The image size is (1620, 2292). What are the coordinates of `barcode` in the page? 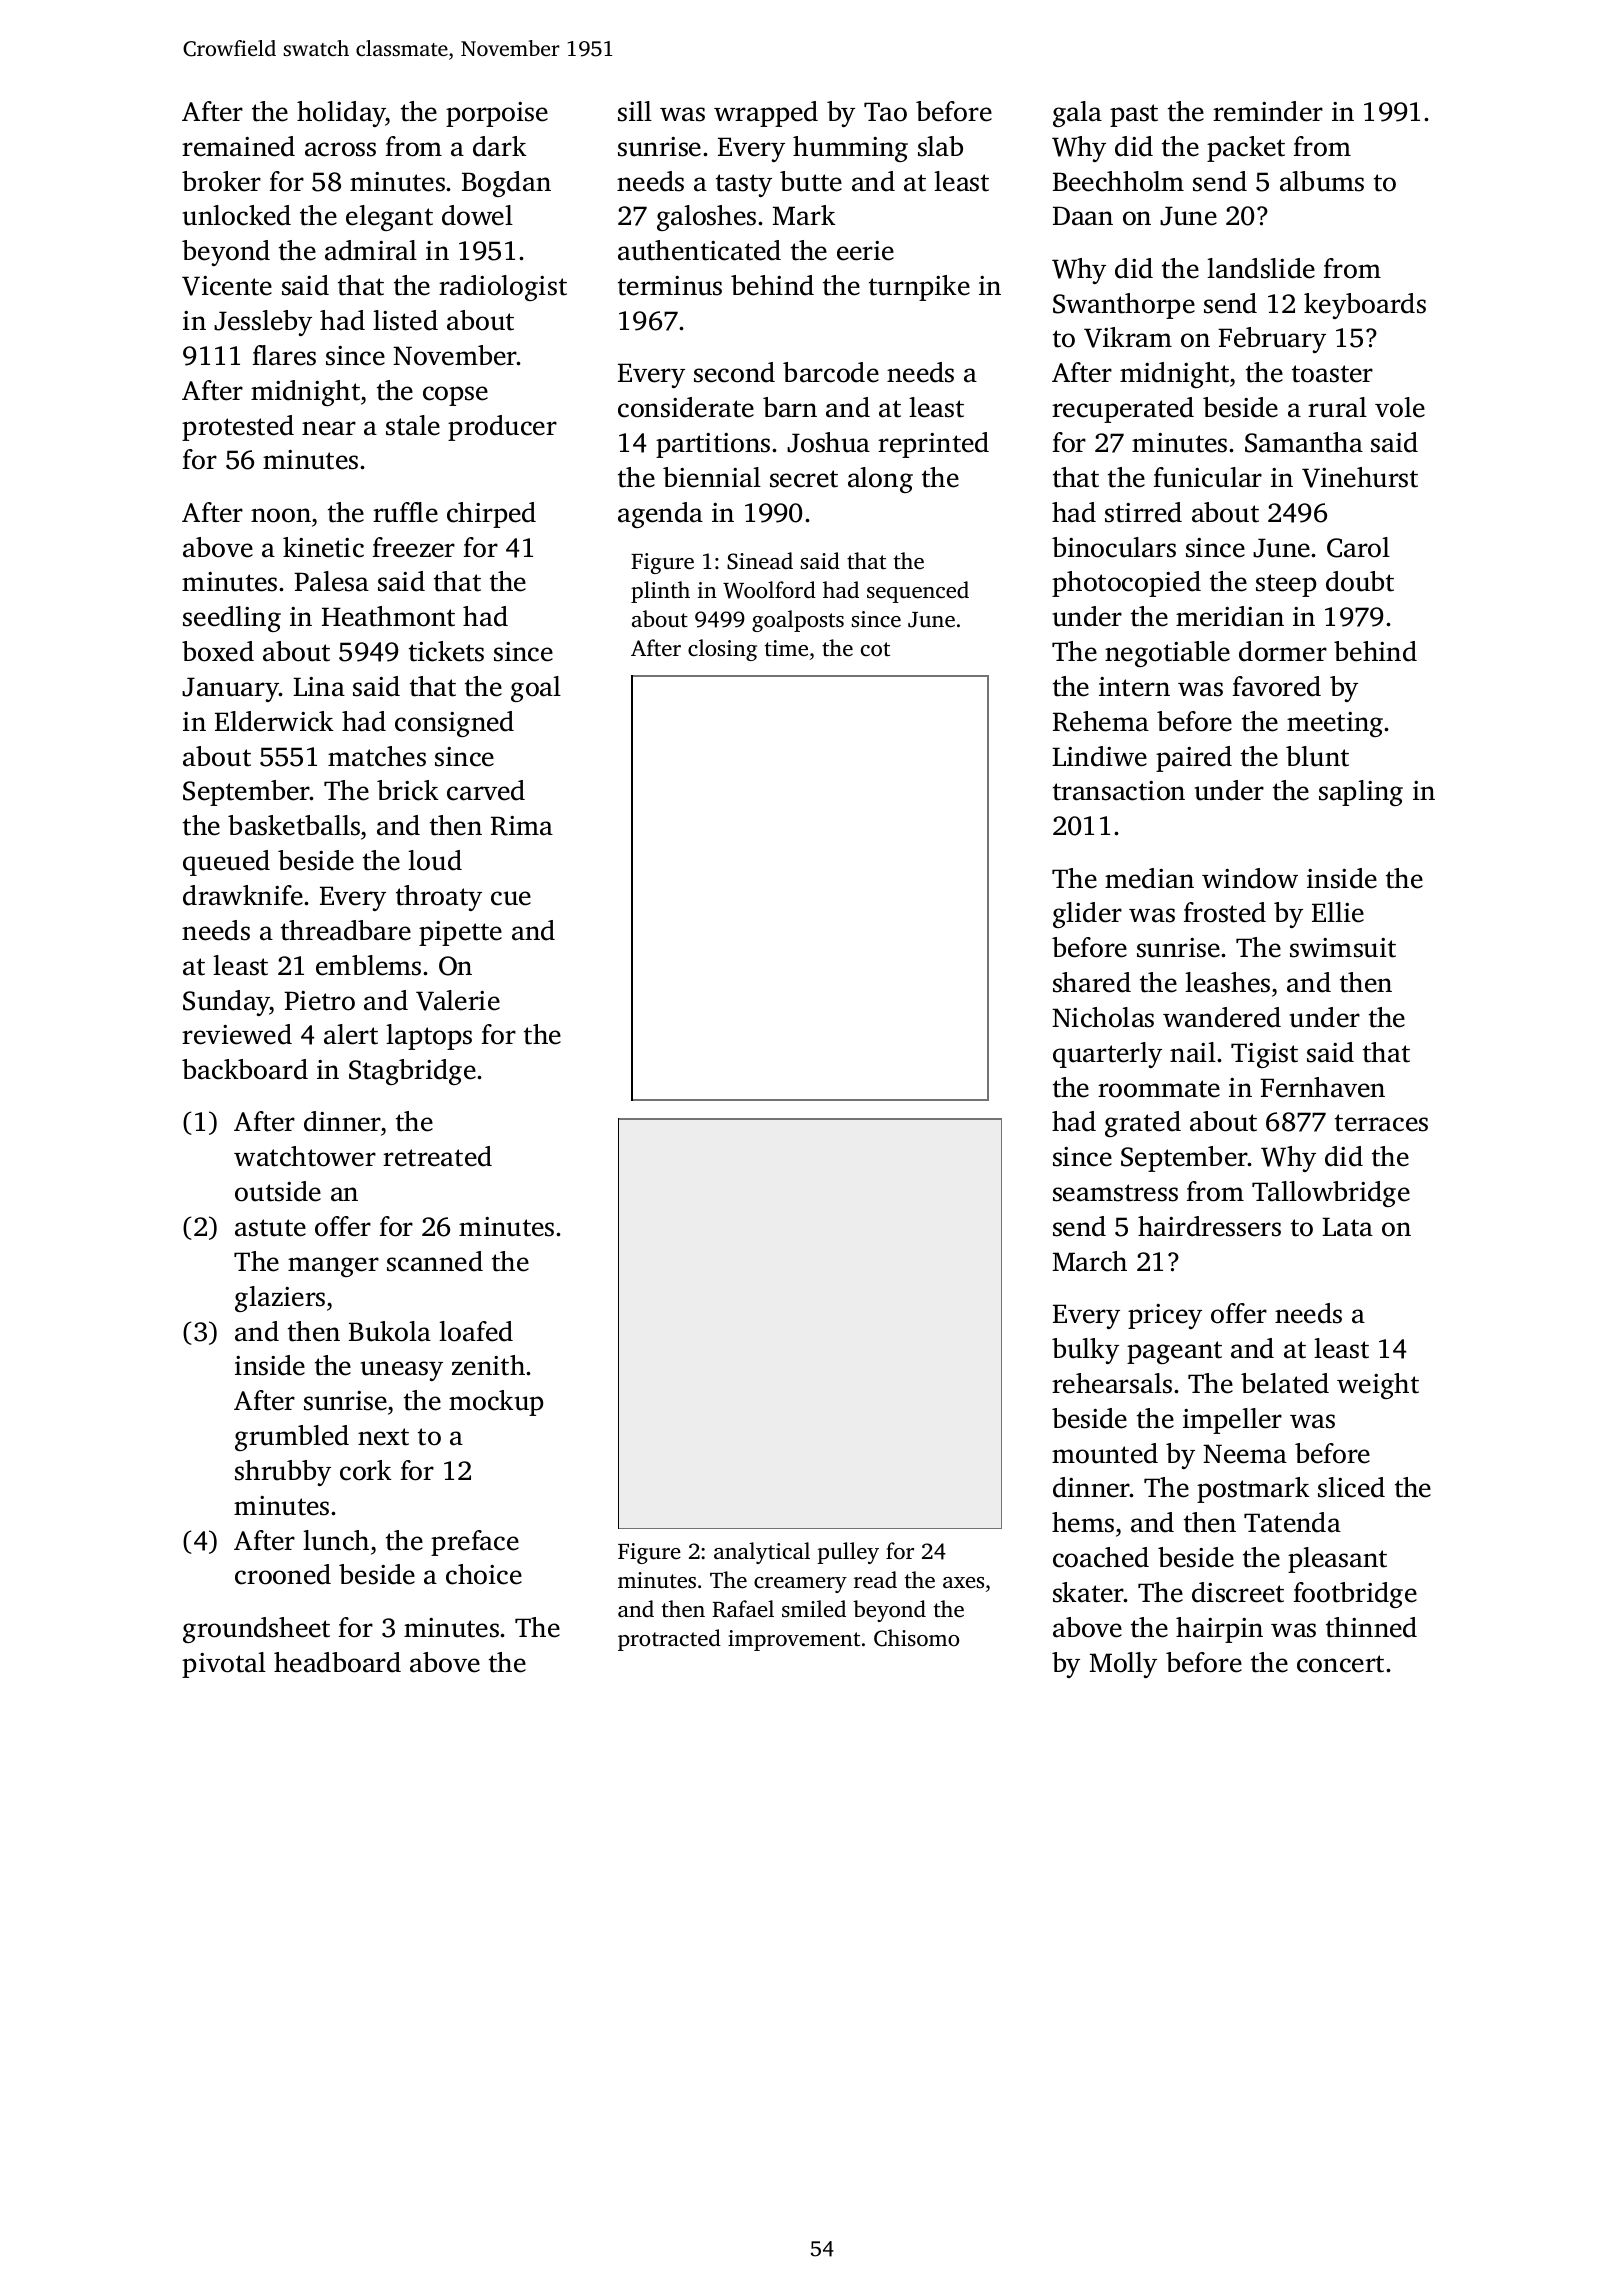 It's located at (831, 372).
